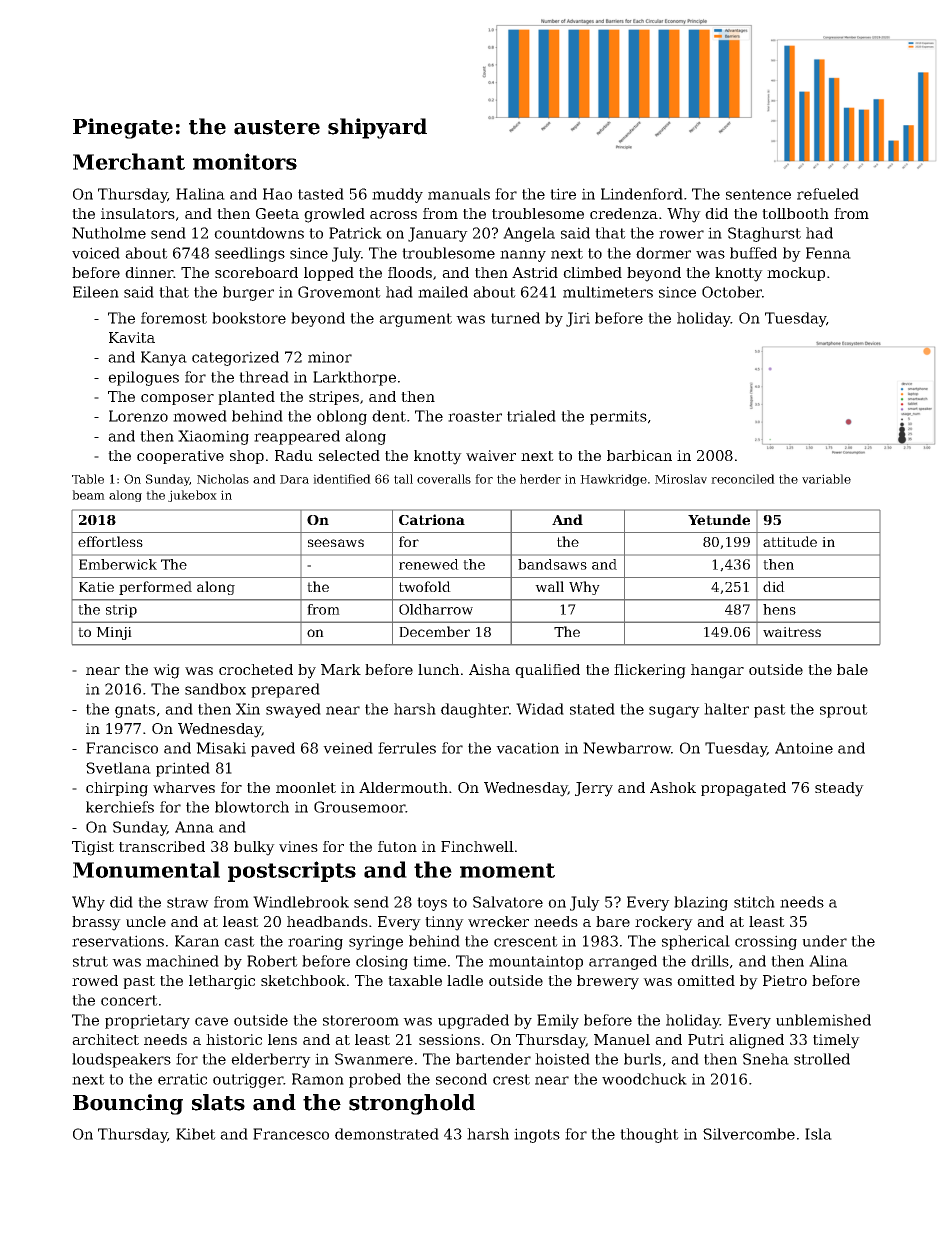  I want to click on herder, so click(540, 479).
